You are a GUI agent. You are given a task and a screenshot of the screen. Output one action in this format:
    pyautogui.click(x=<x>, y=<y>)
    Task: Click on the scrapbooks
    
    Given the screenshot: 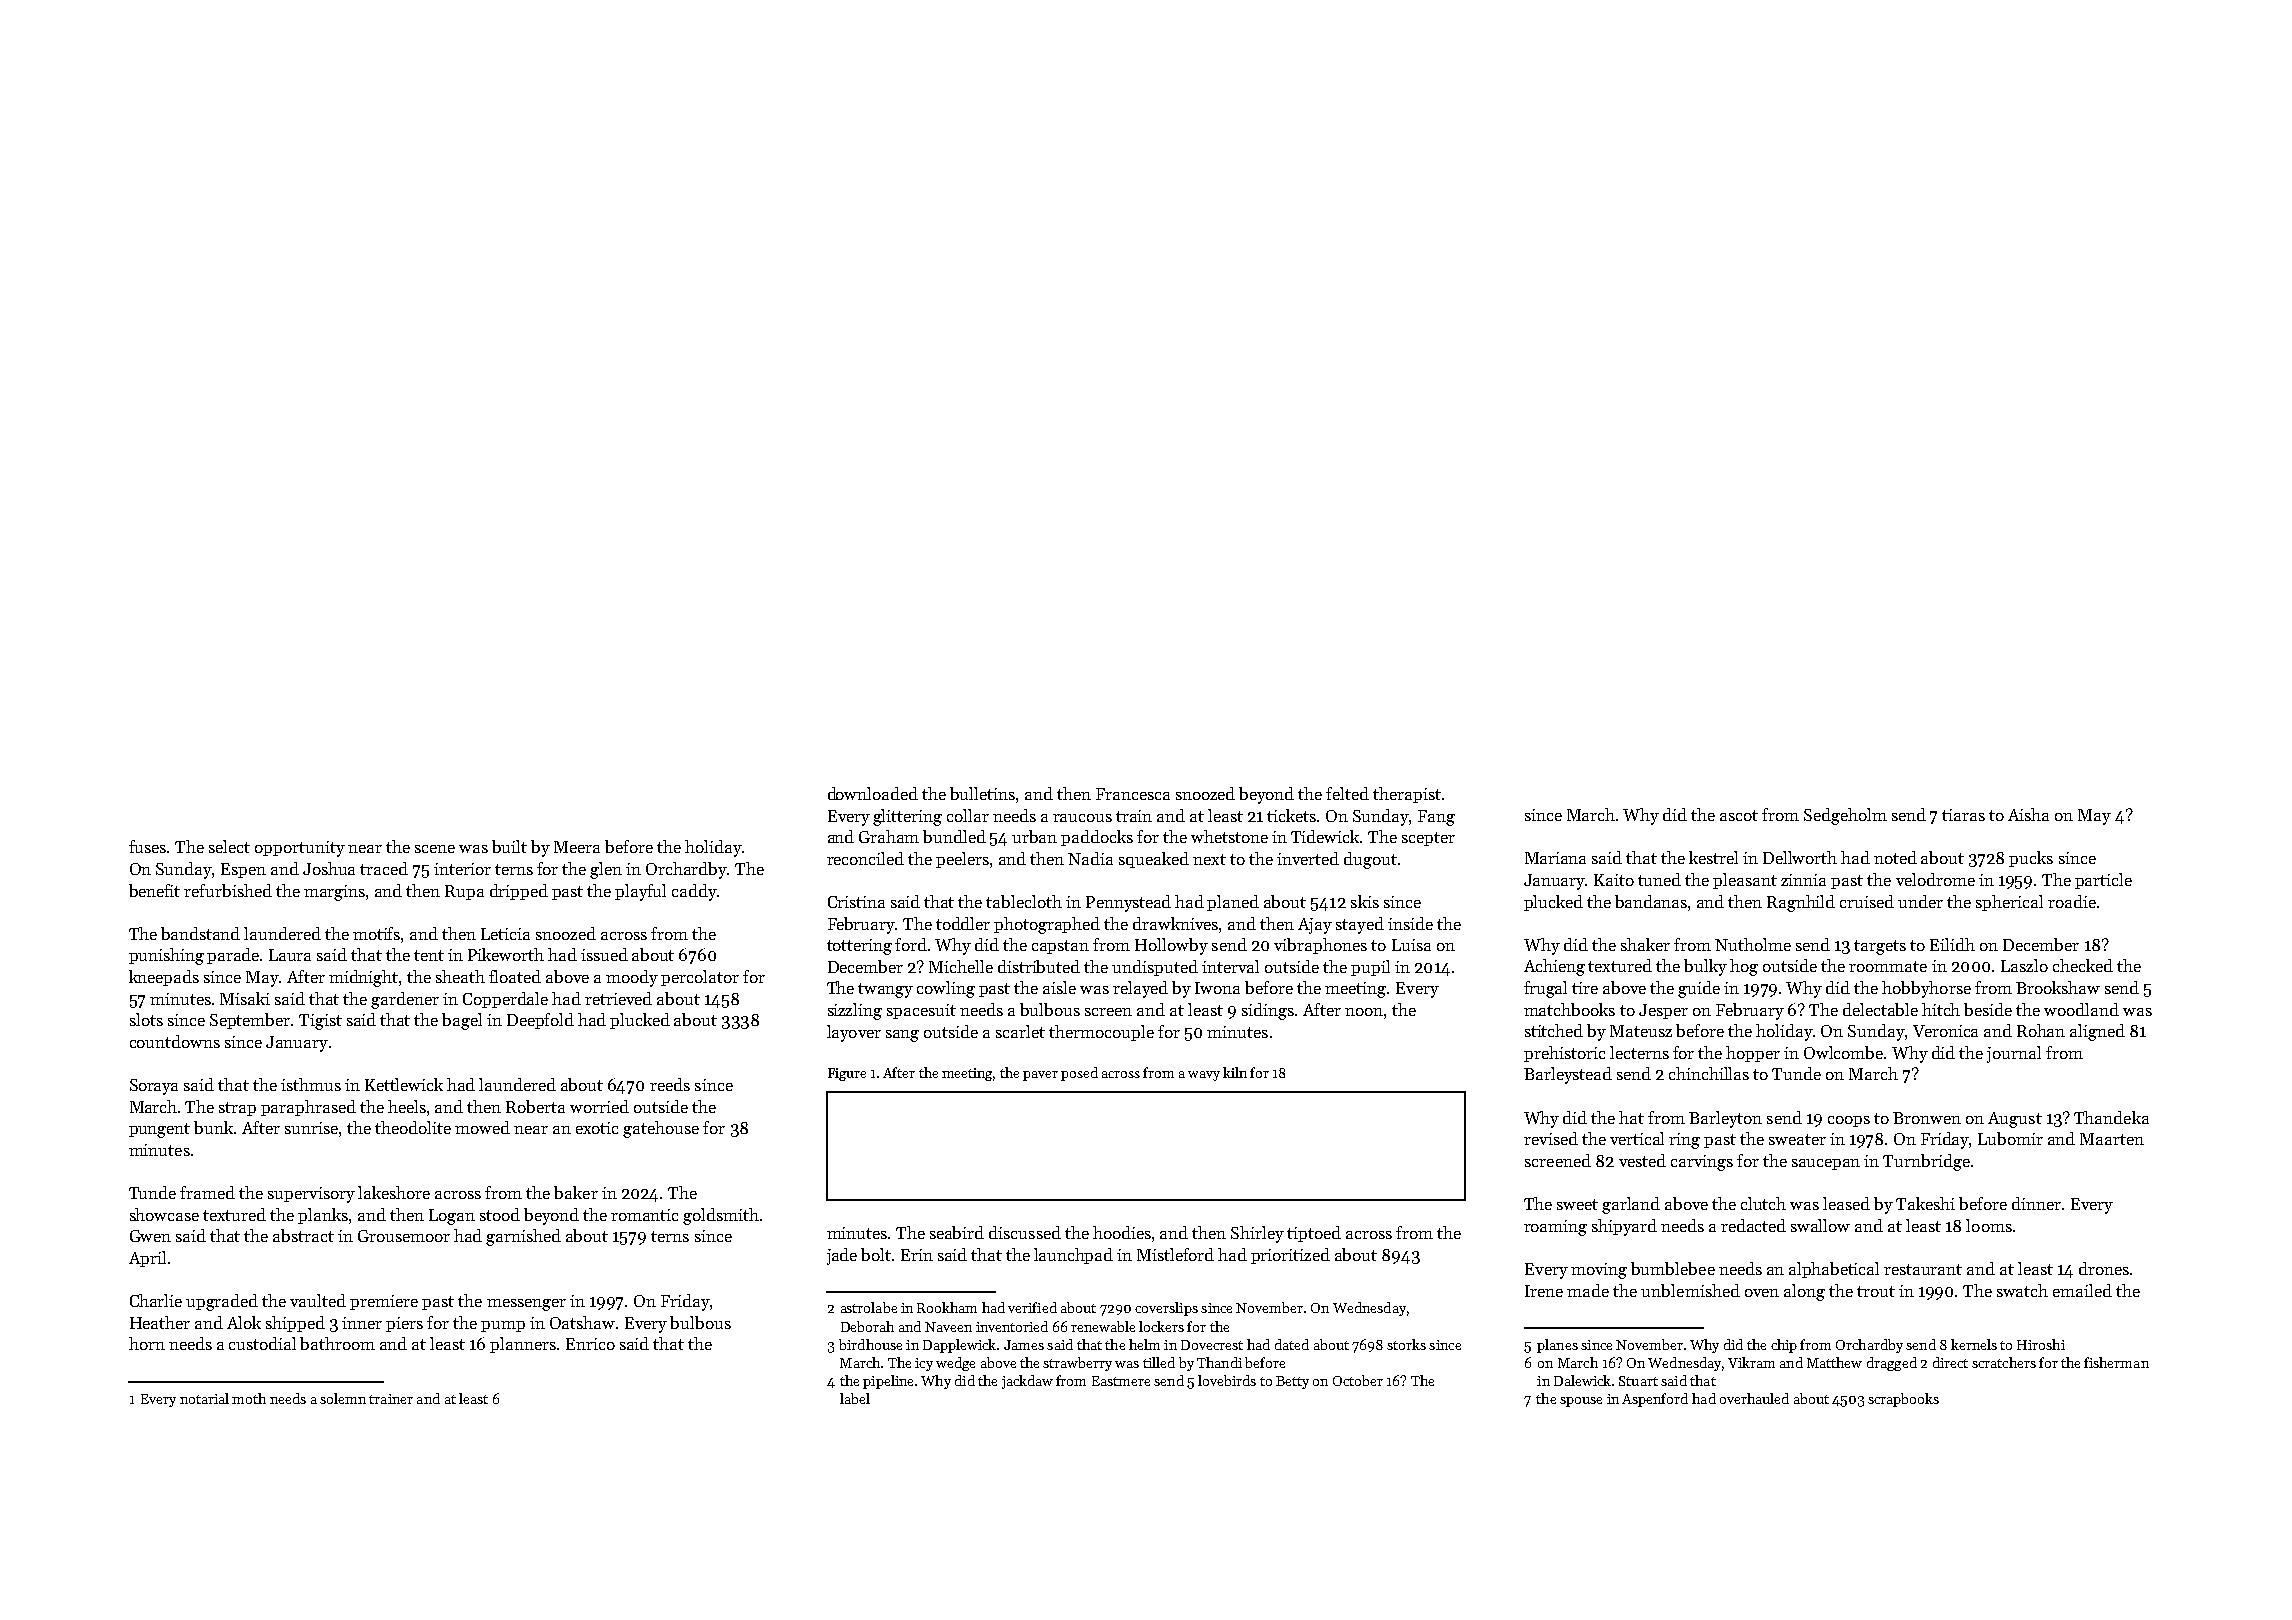 What is the action you would take?
    pyautogui.click(x=1903, y=1400)
